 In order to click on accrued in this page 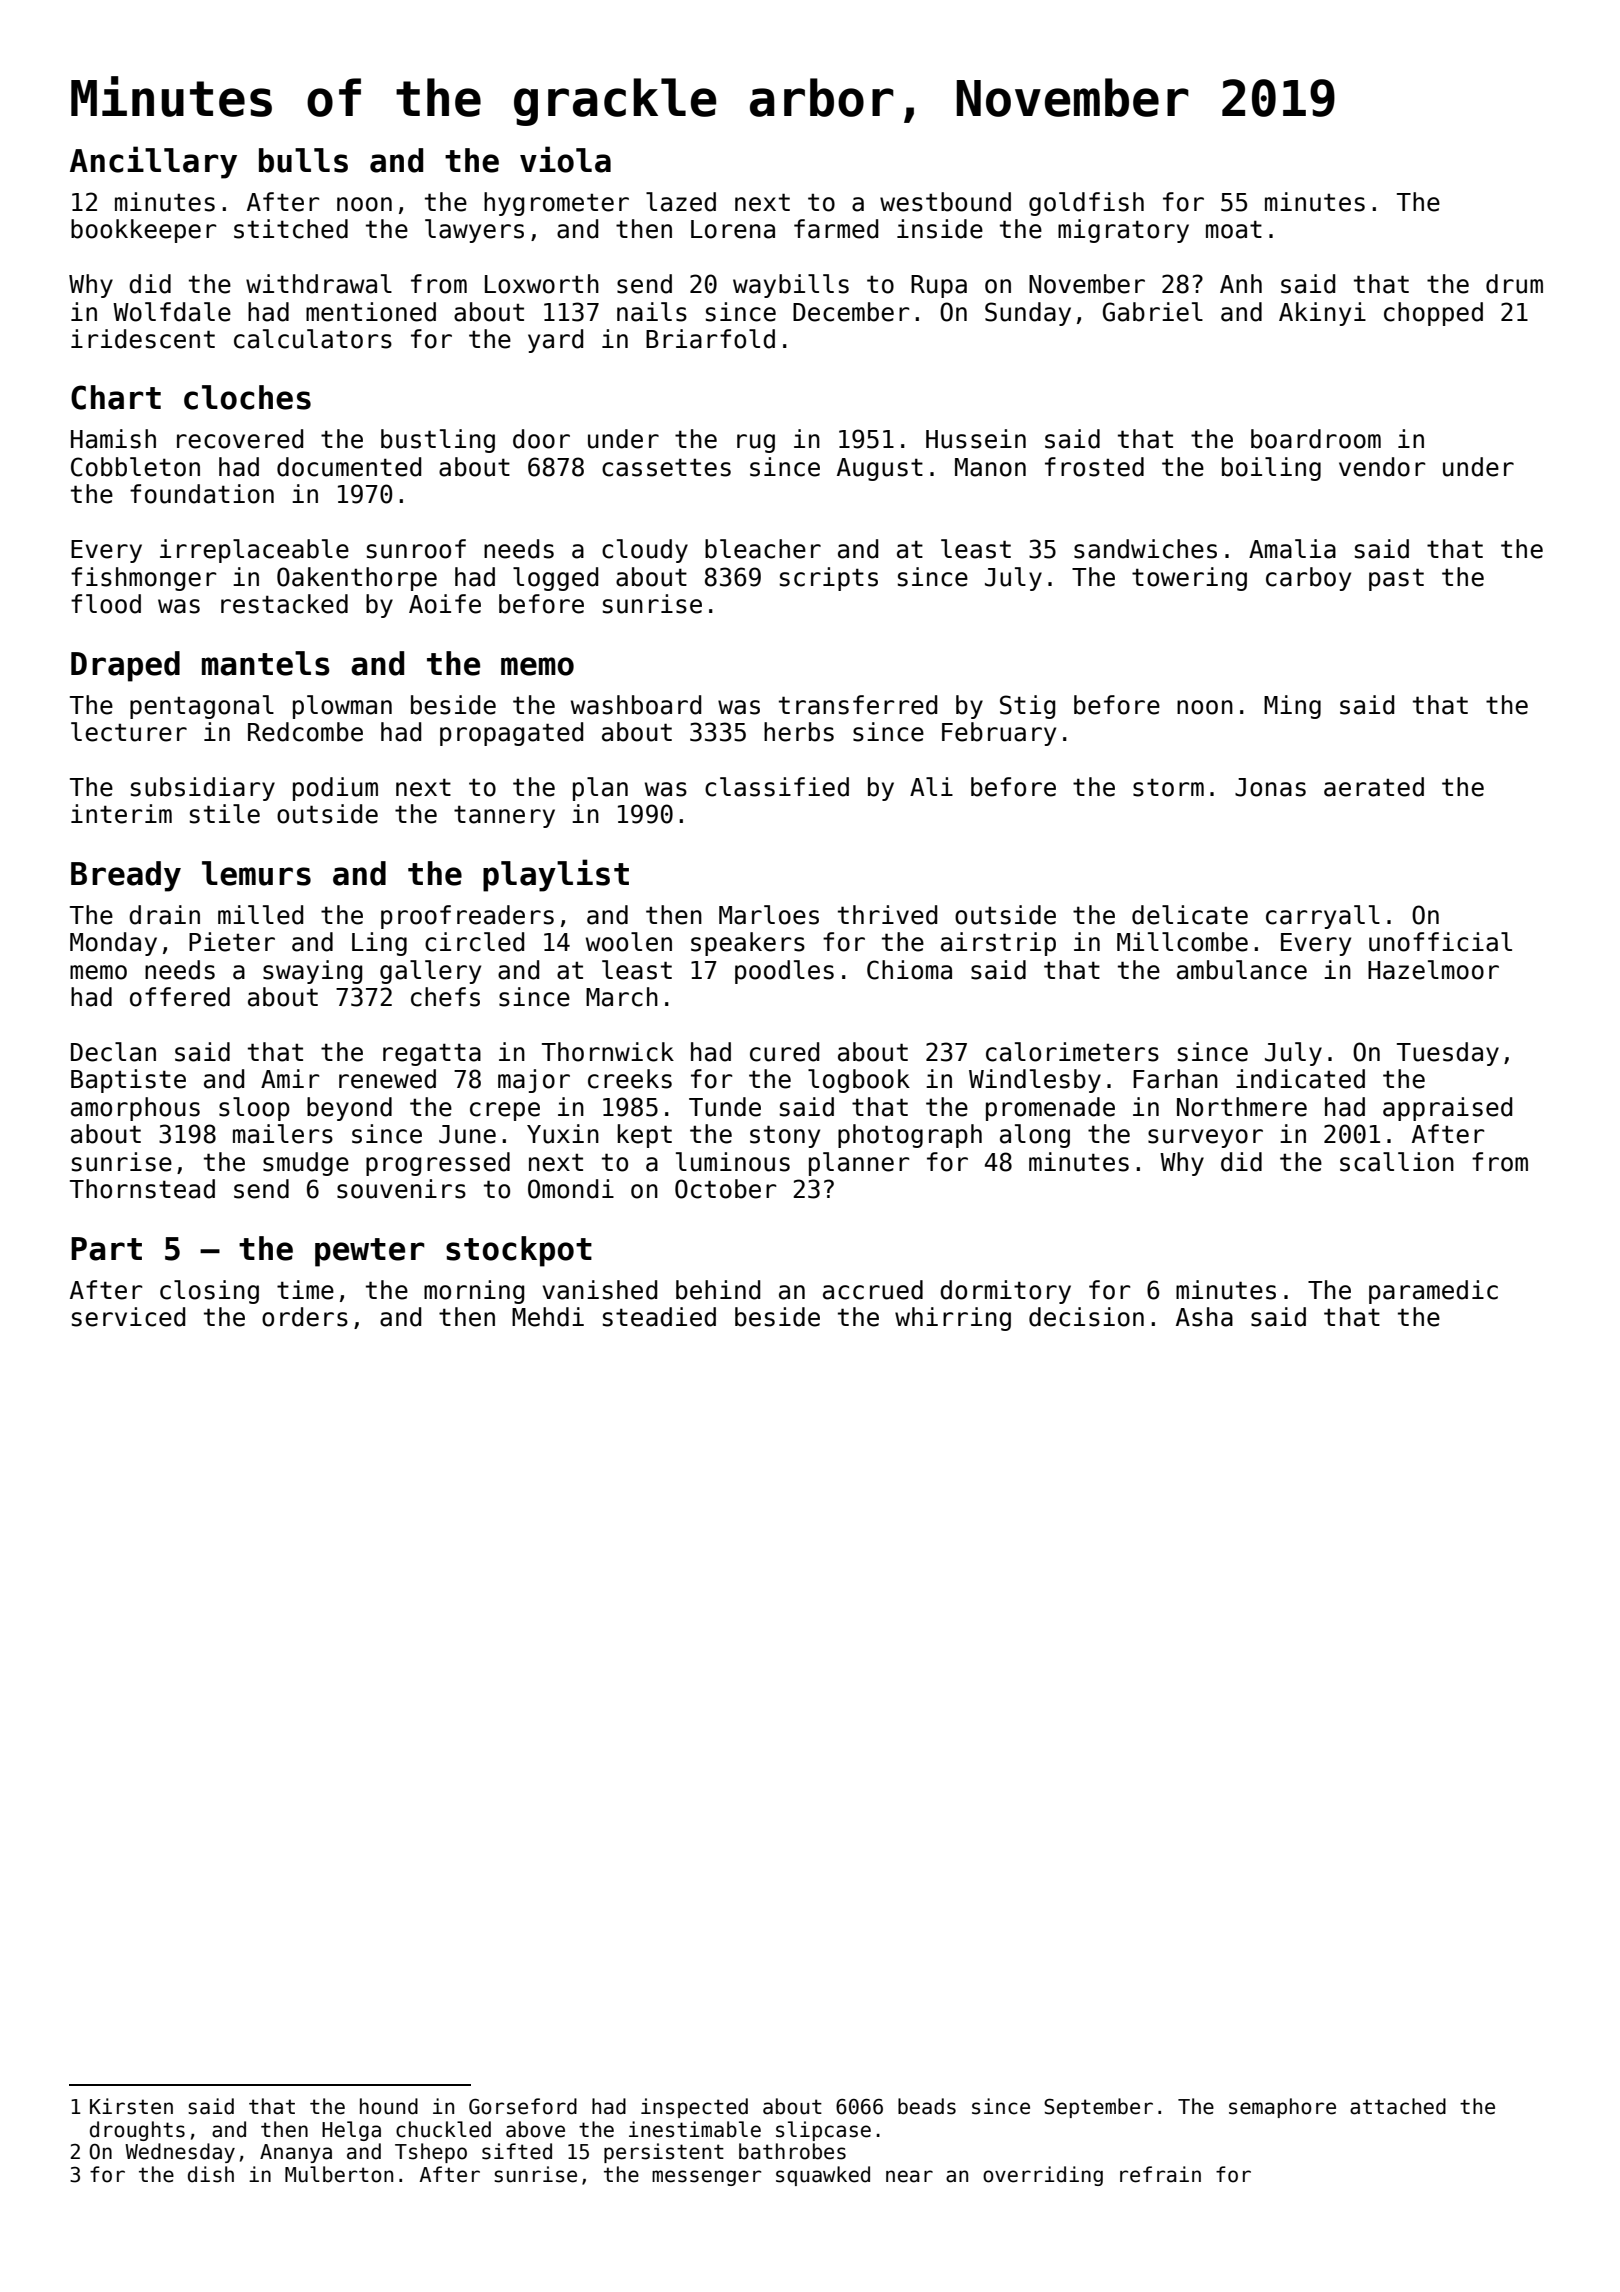, I will do `click(873, 1290)`.
